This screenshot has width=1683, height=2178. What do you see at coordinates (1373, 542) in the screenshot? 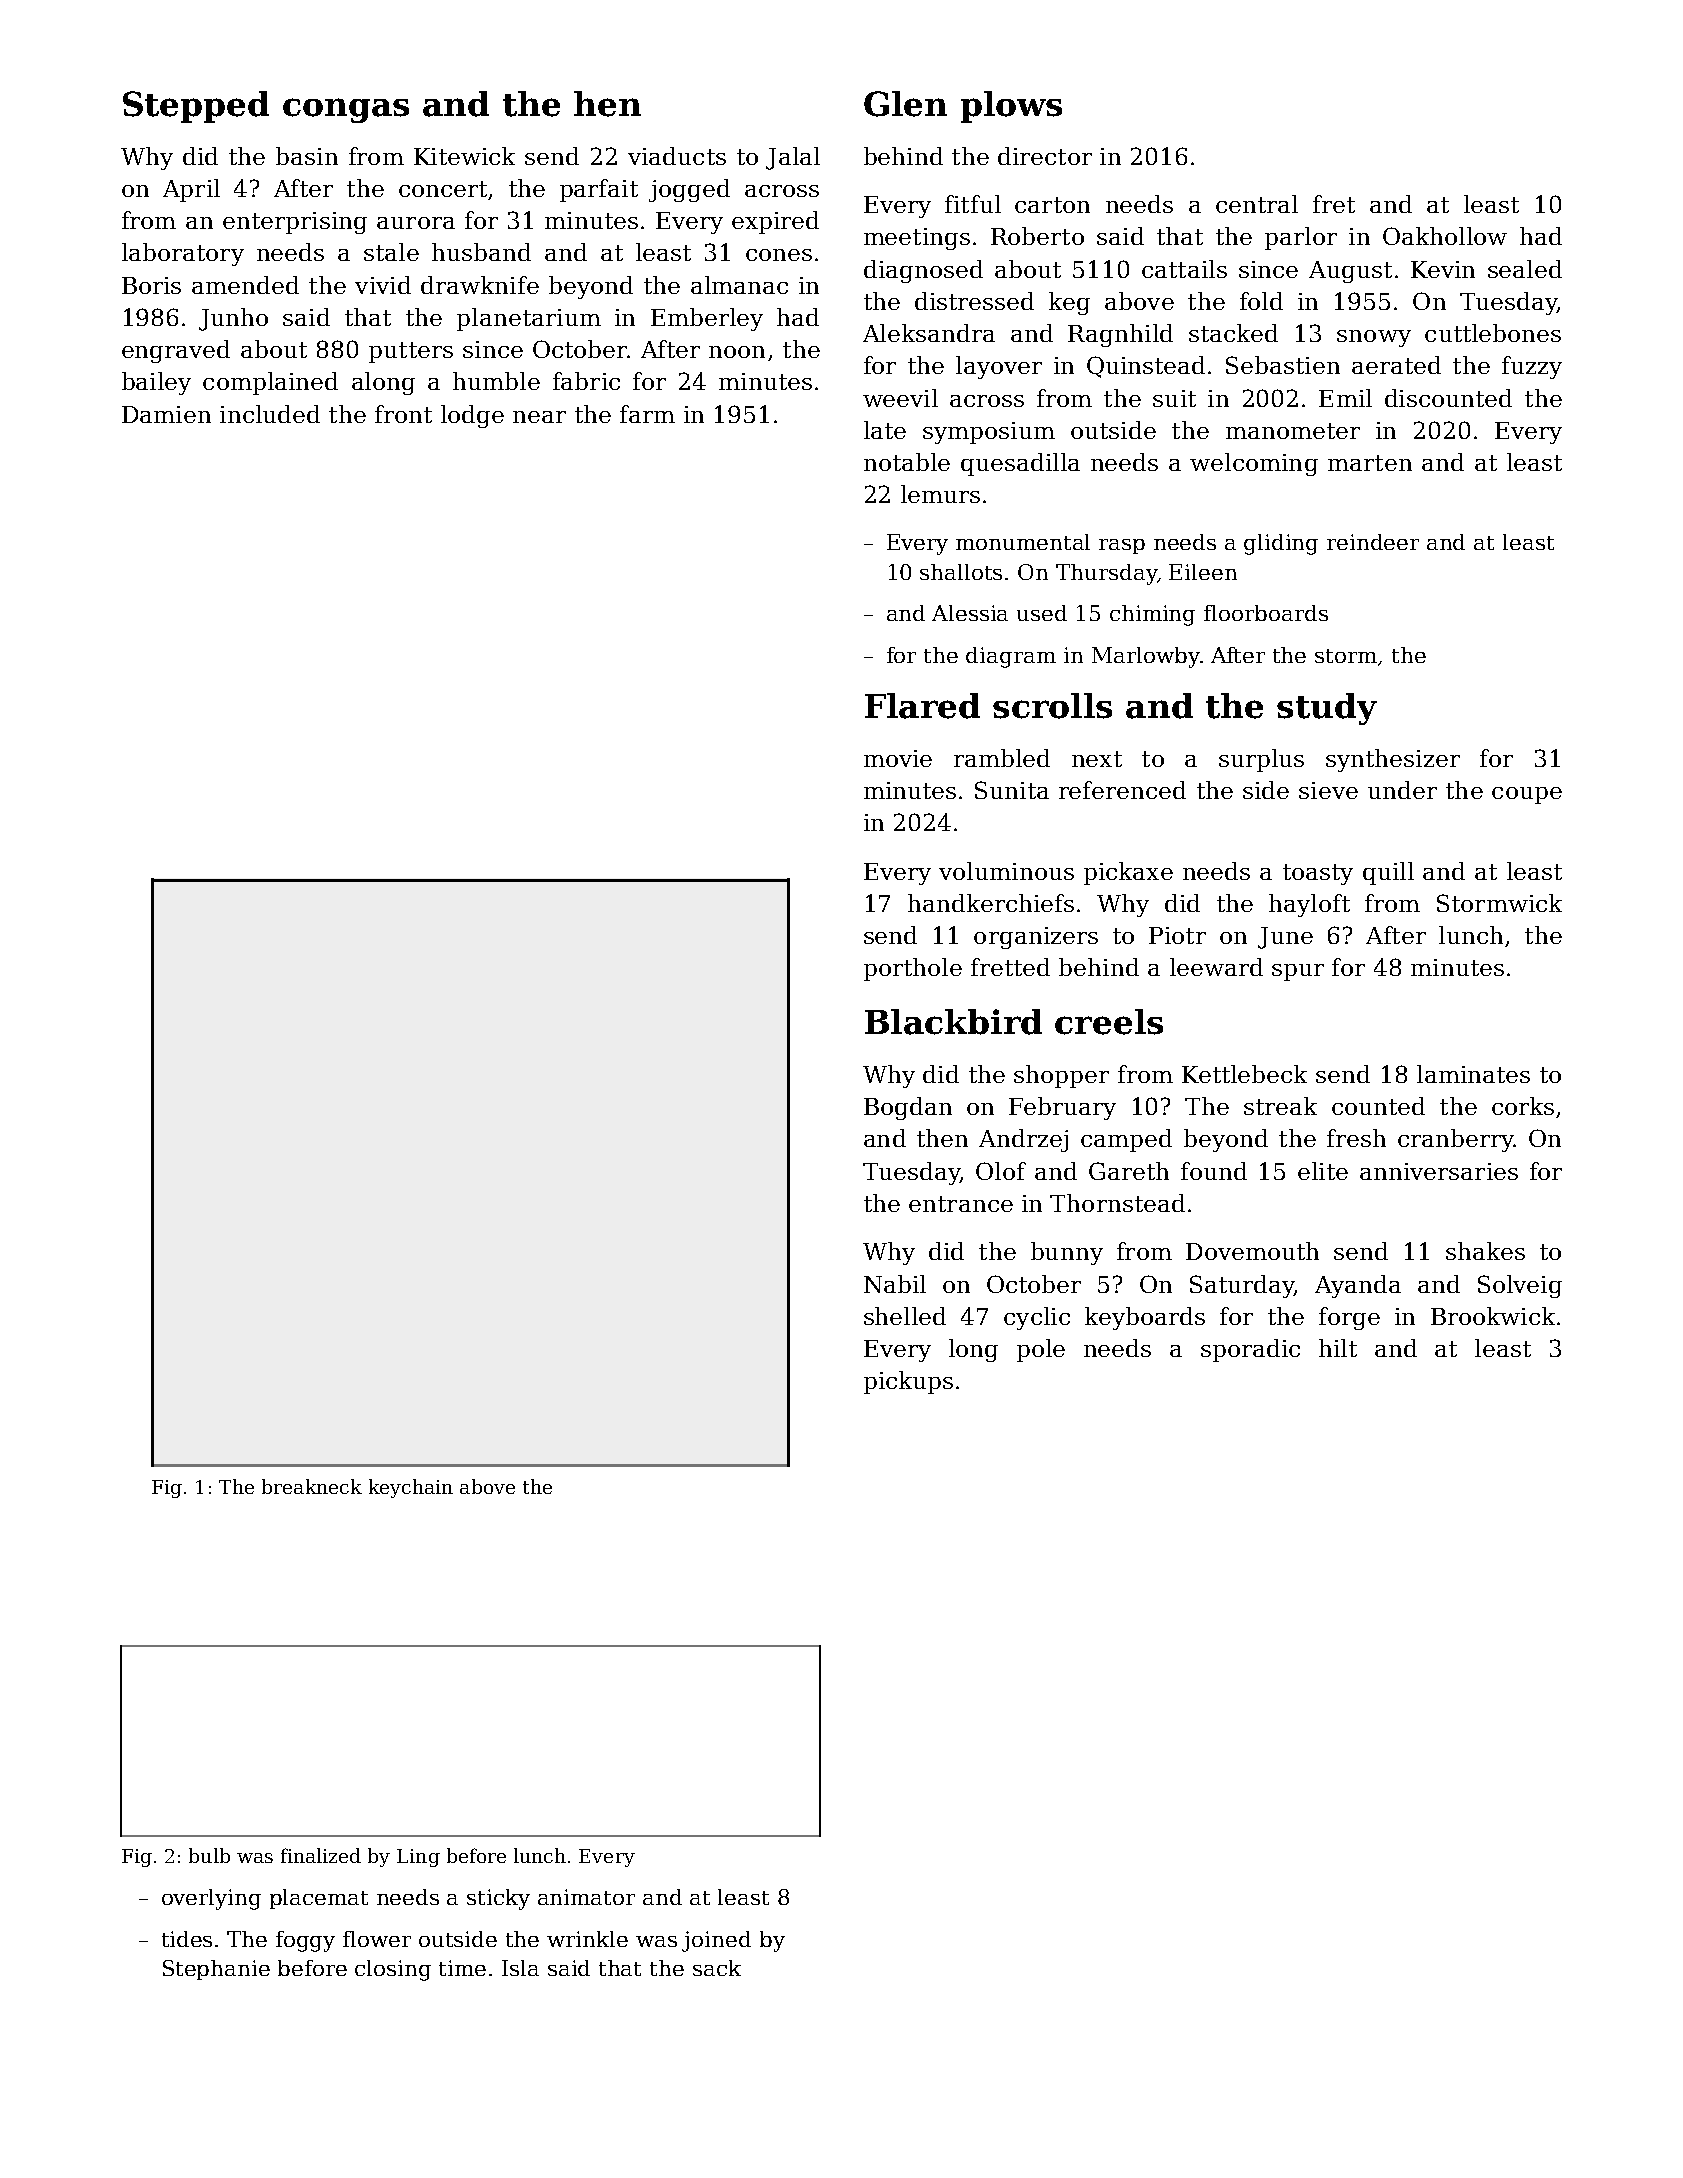
I see `reindeer` at bounding box center [1373, 542].
